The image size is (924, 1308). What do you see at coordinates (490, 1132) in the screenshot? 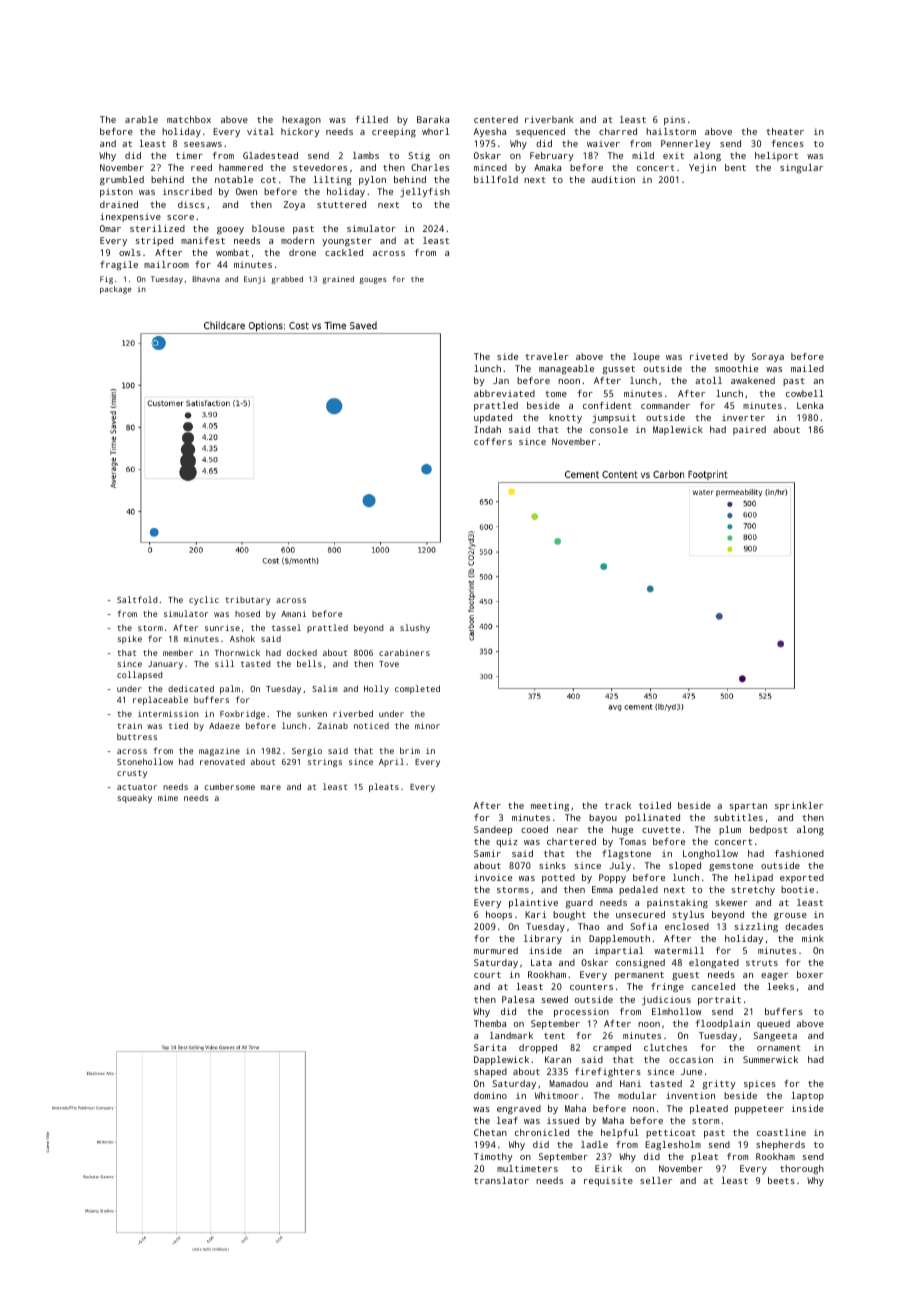
I see `Chetan` at bounding box center [490, 1132].
